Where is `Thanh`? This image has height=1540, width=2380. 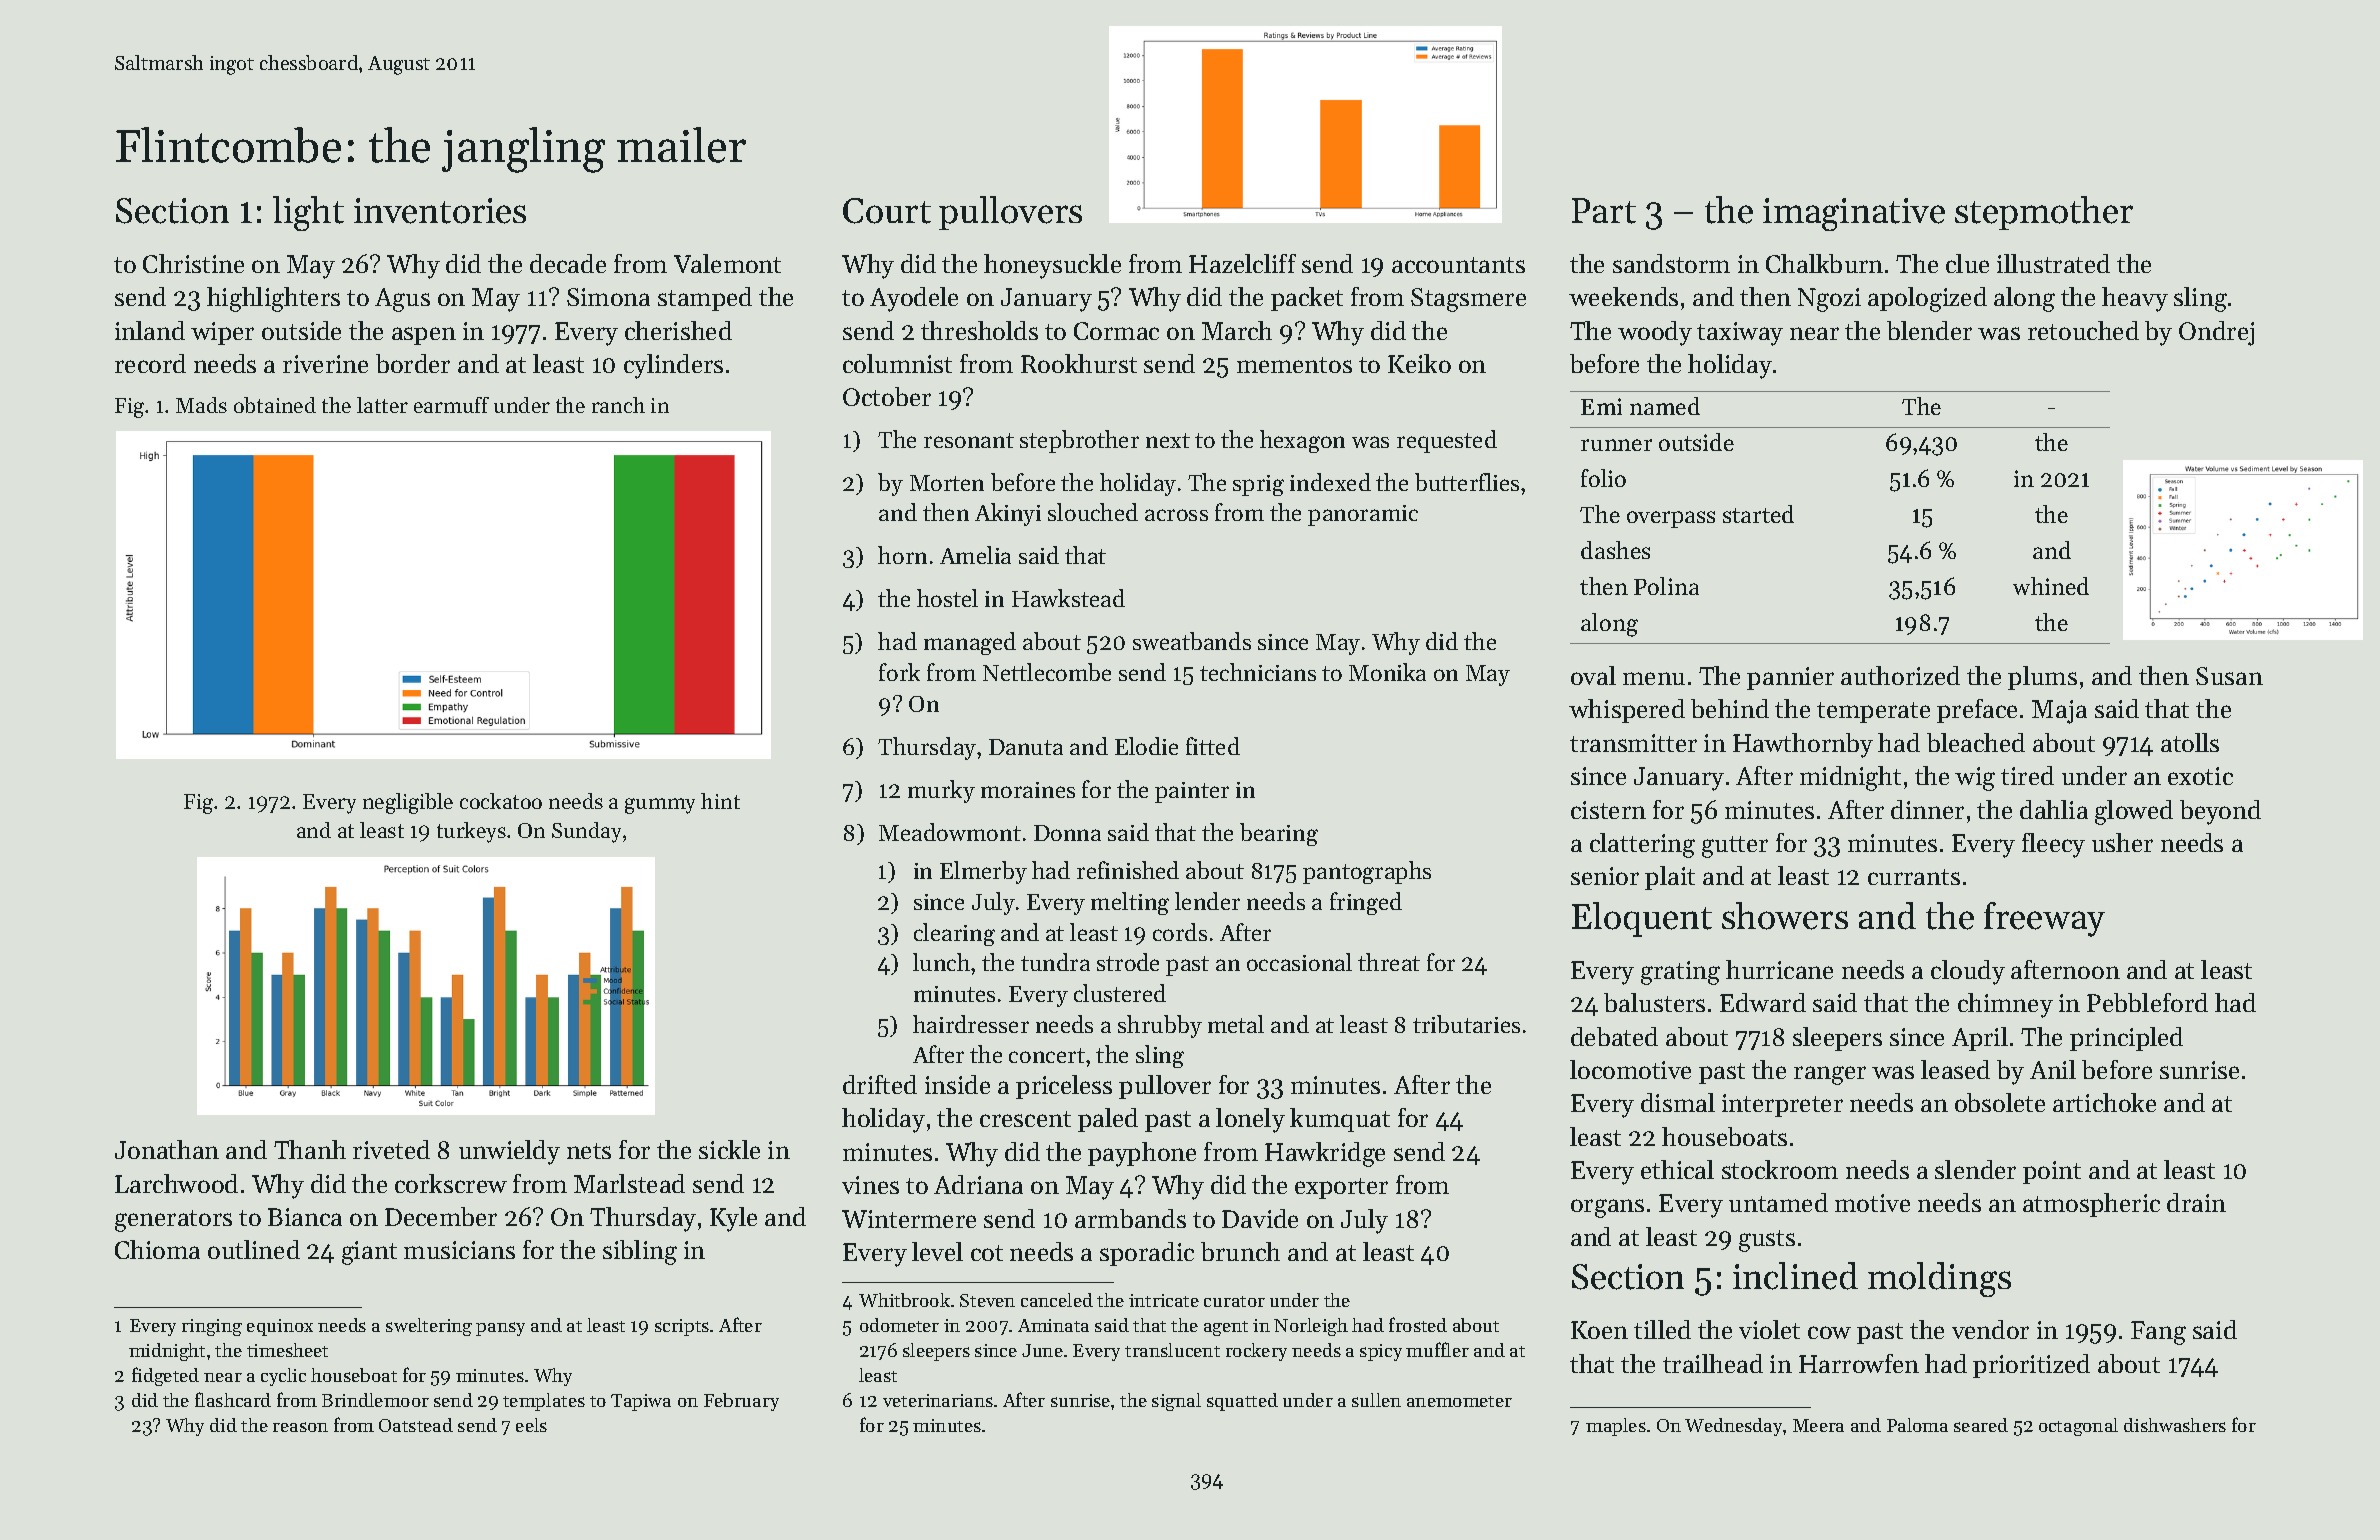
Thanh is located at coordinates (310, 1149).
